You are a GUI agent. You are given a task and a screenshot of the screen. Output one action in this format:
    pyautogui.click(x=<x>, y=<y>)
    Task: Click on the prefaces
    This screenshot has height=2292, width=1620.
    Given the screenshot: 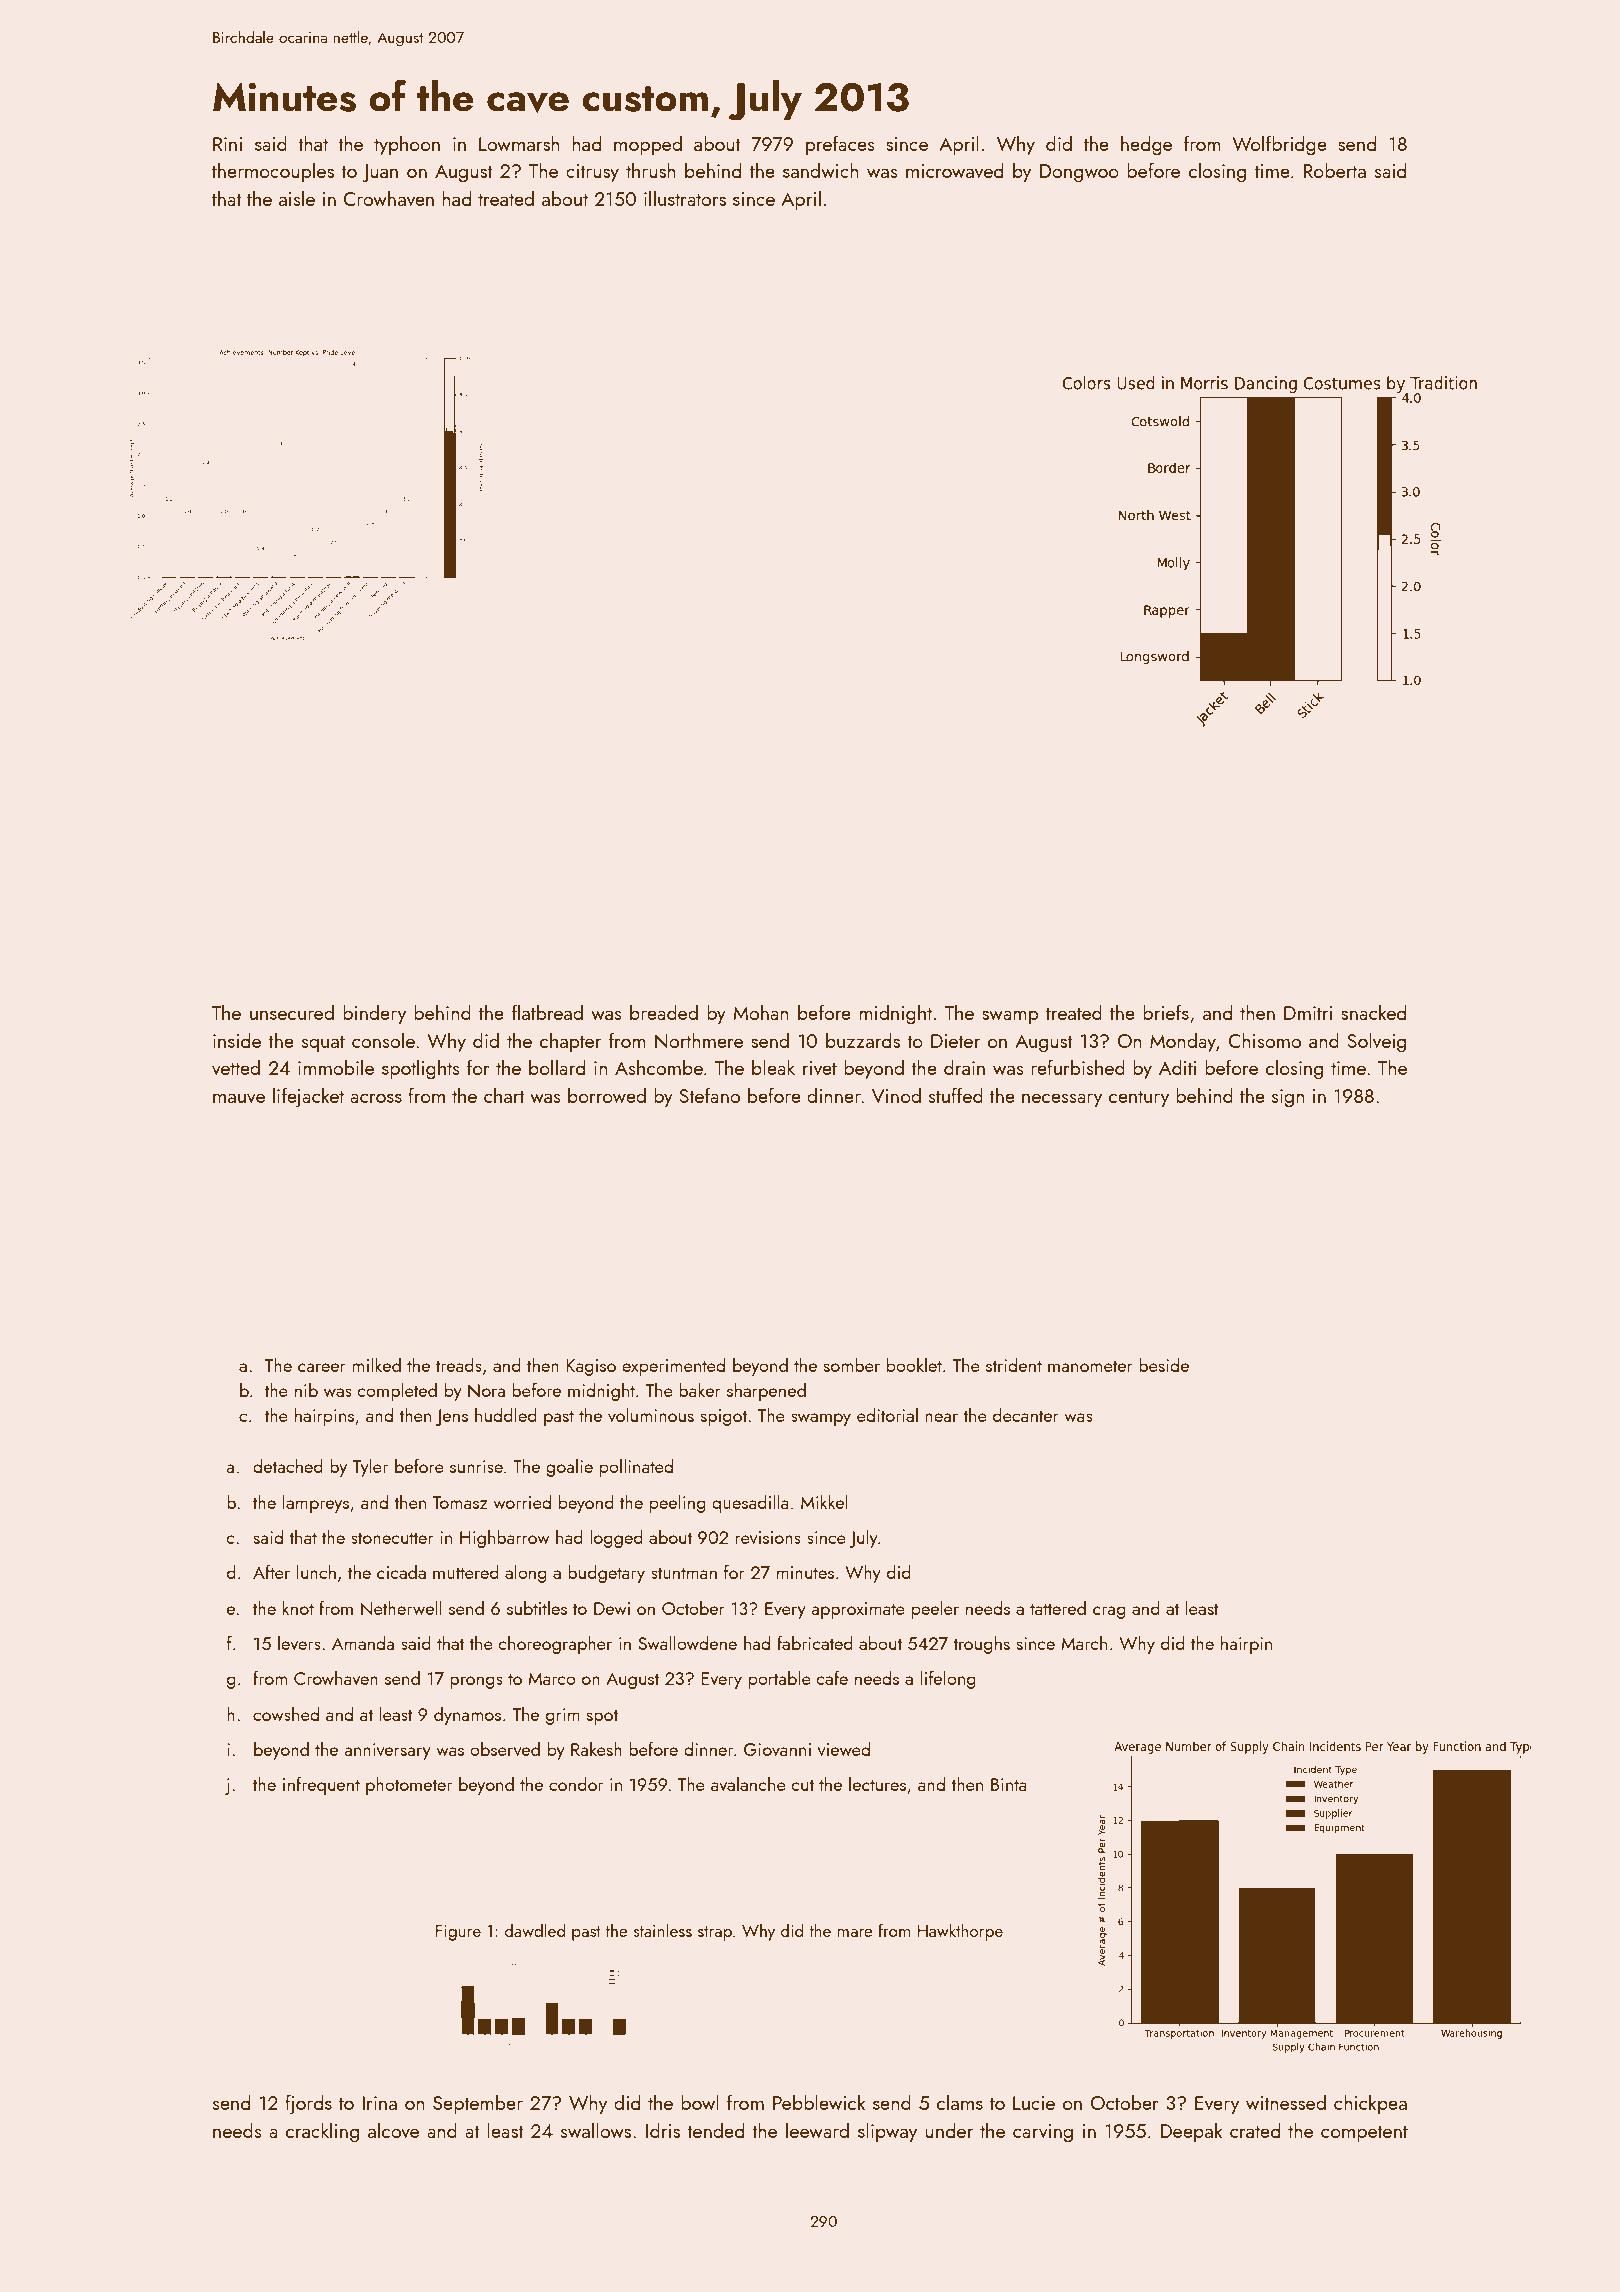 What is the action you would take?
    pyautogui.click(x=840, y=145)
